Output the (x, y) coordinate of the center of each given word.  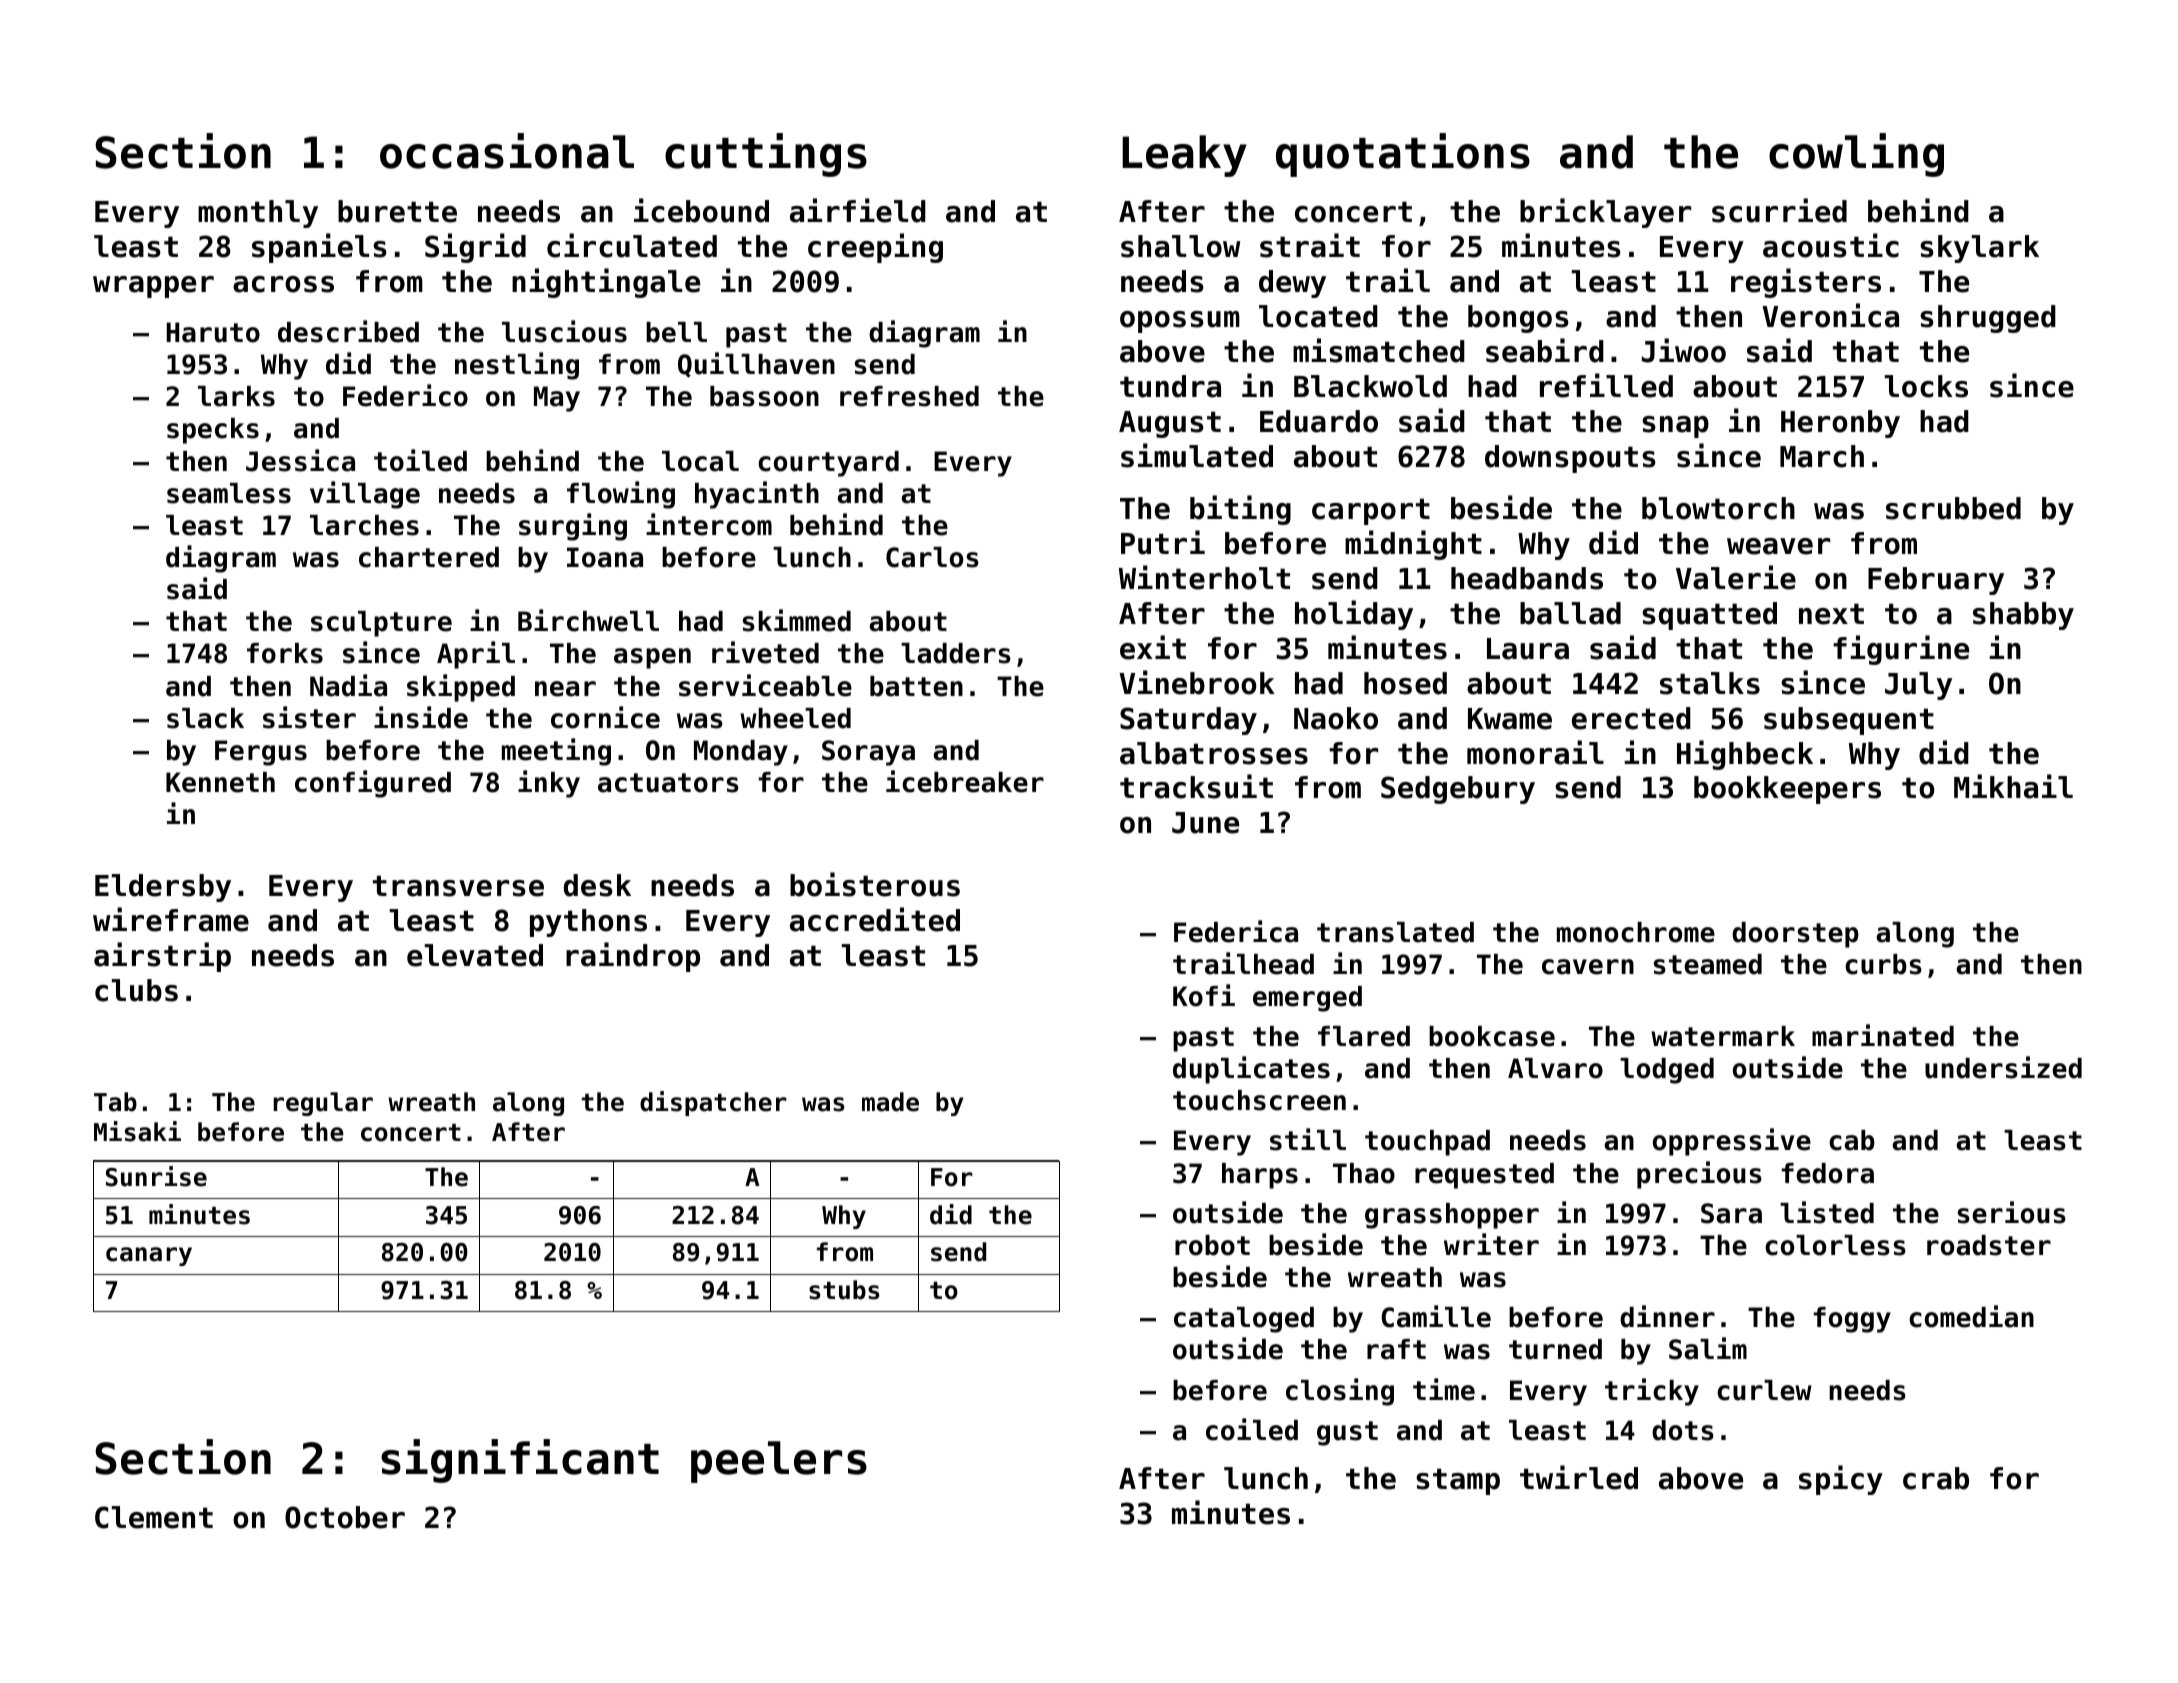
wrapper (153, 287)
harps (1260, 1176)
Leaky (1184, 156)
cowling (1856, 155)
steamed (1708, 964)
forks (285, 653)
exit (1153, 647)
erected (1631, 718)
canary (149, 1256)
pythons (588, 923)
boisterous (875, 884)
